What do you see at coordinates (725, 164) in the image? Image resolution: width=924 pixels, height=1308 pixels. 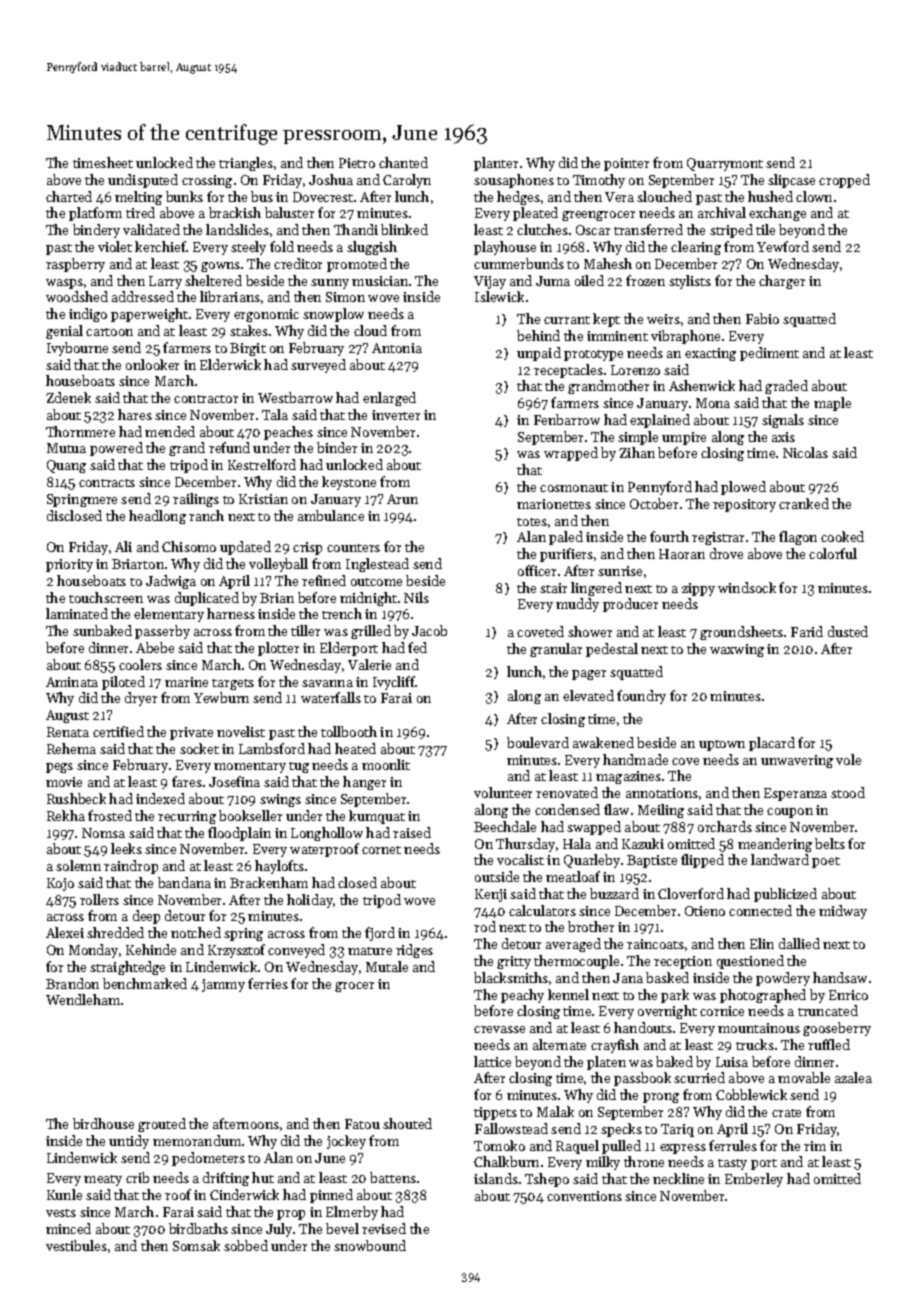 I see `Quarrymont` at bounding box center [725, 164].
